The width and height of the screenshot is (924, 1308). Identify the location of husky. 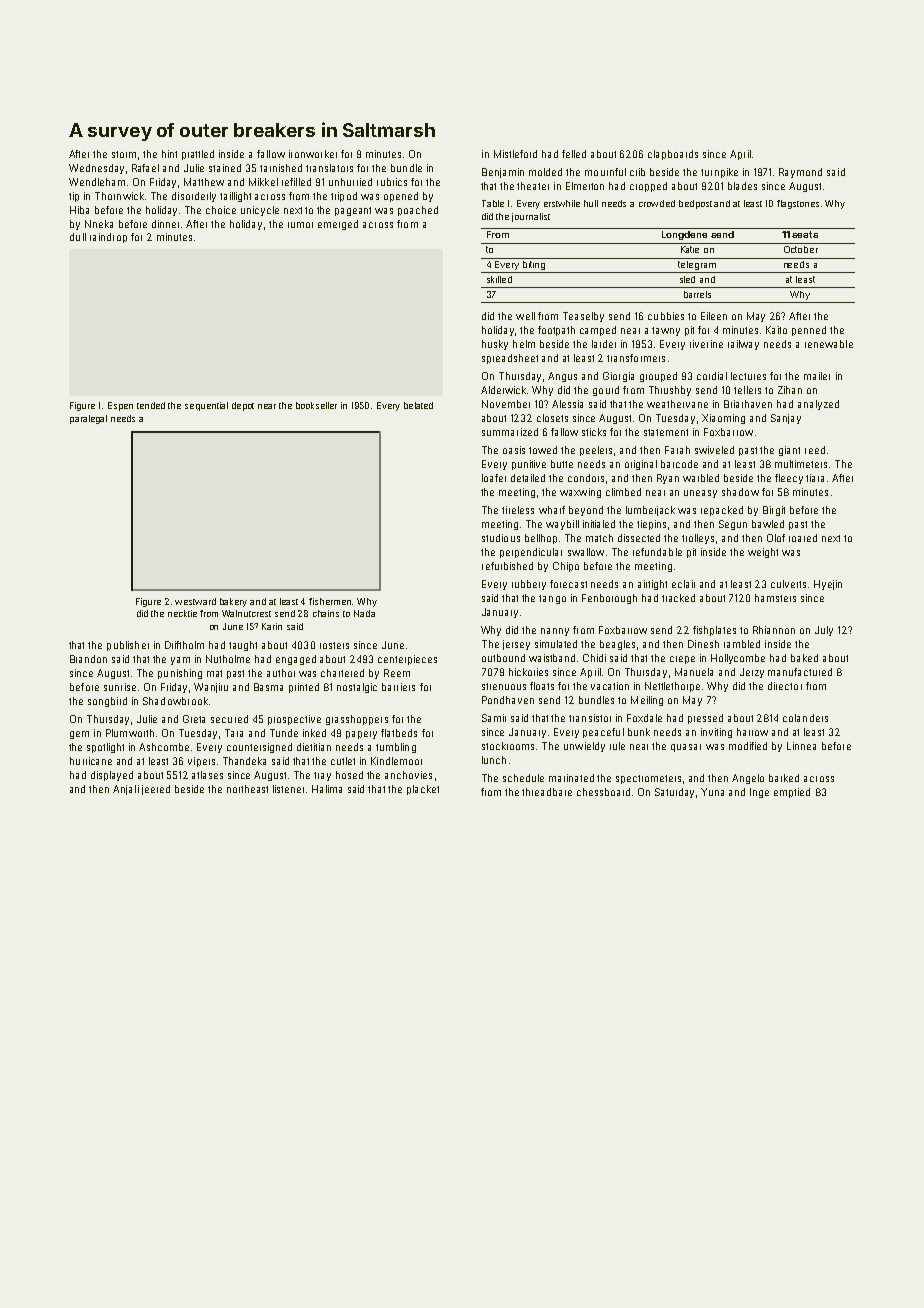
(495, 345).
